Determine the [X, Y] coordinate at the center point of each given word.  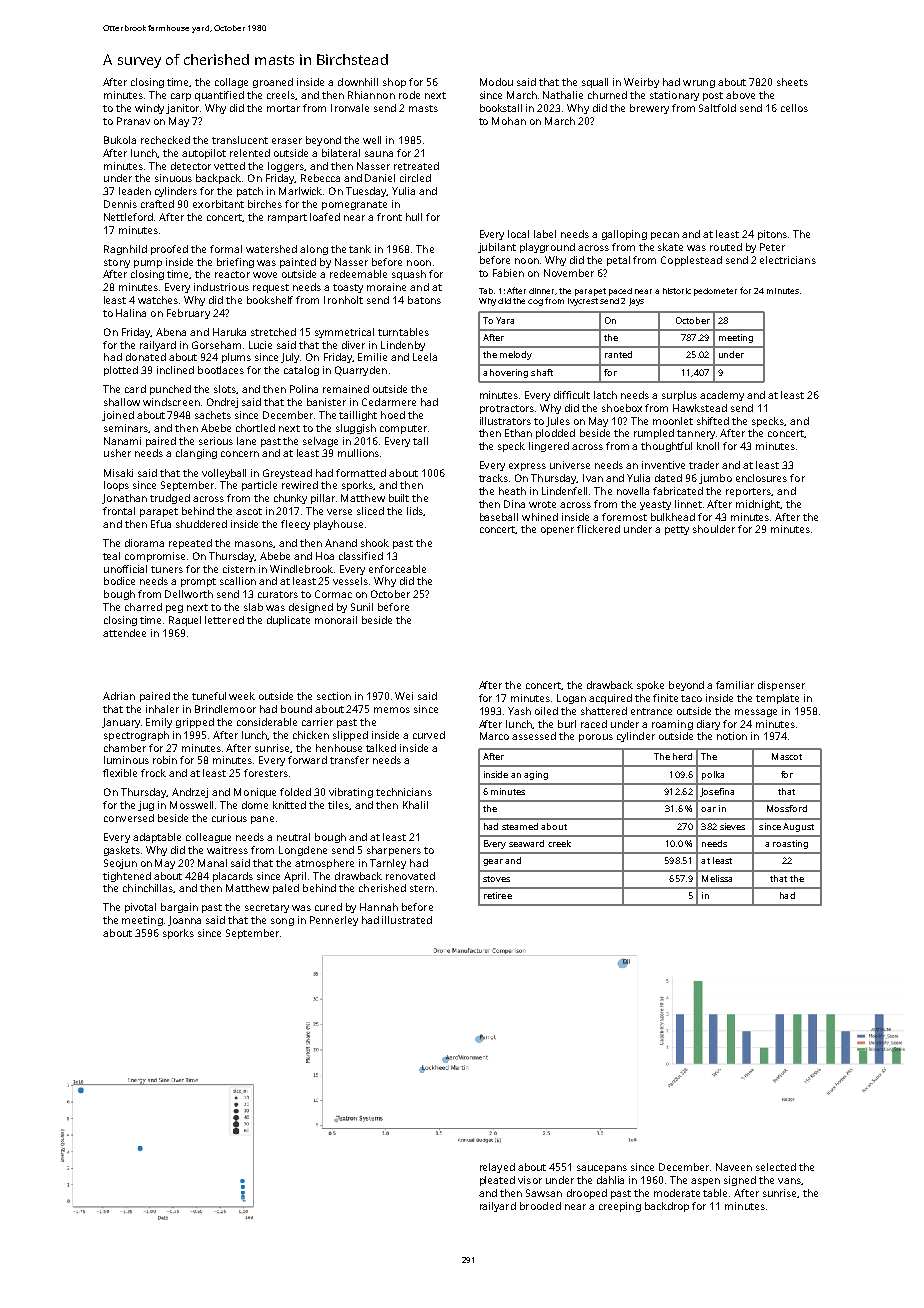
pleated [497, 1181]
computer [403, 429]
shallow [122, 402]
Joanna [184, 921]
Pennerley [334, 921]
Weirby [641, 83]
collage [231, 83]
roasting [790, 844]
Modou [496, 82]
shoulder [714, 529]
